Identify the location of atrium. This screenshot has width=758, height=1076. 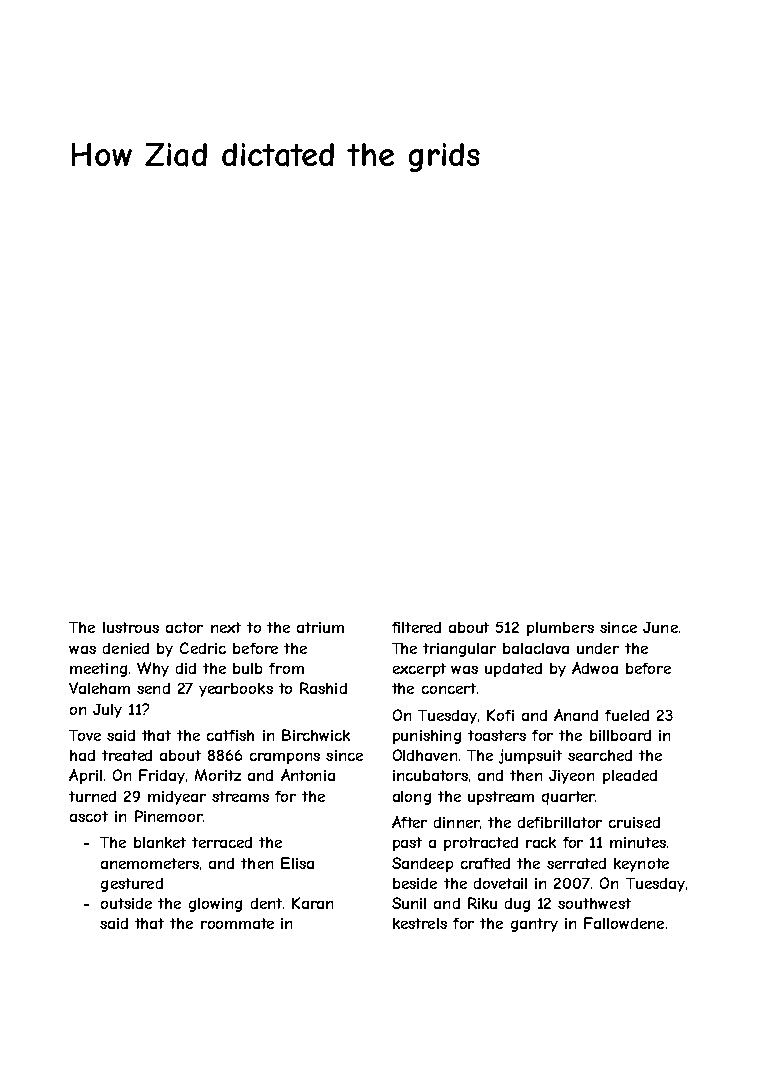
(320, 627).
